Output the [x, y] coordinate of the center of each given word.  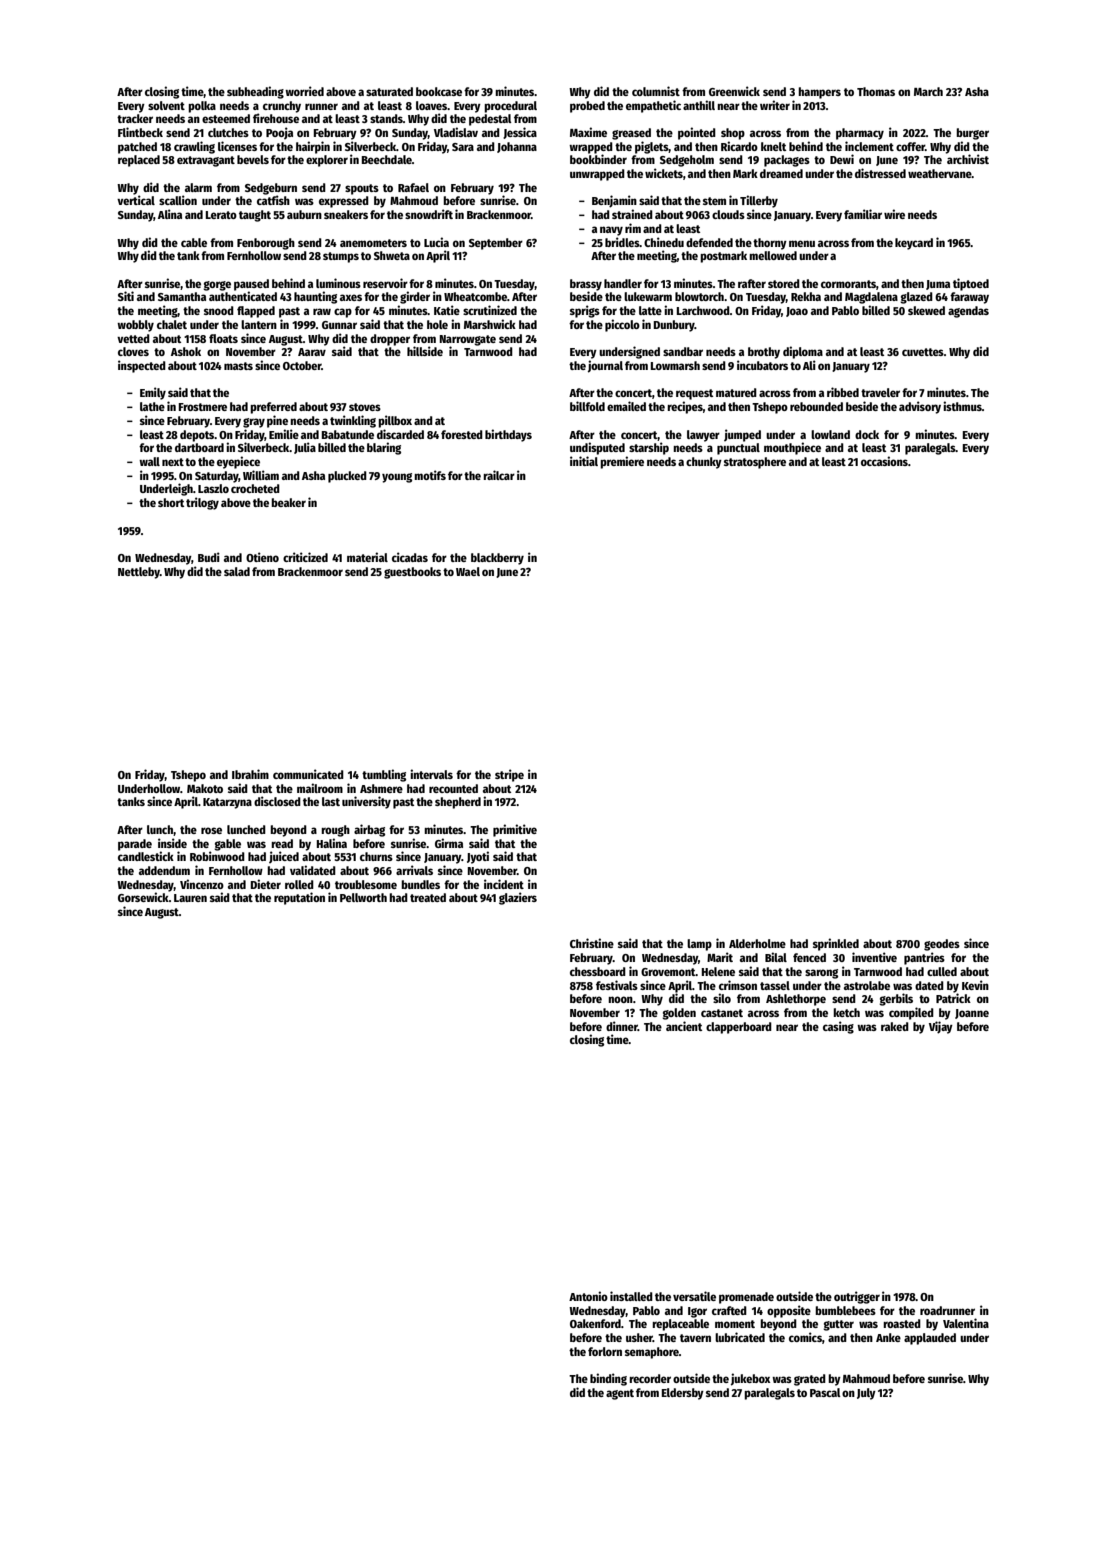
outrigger [857, 1297]
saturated [389, 91]
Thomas [876, 91]
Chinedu [664, 242]
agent [620, 1394]
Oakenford [595, 1323]
